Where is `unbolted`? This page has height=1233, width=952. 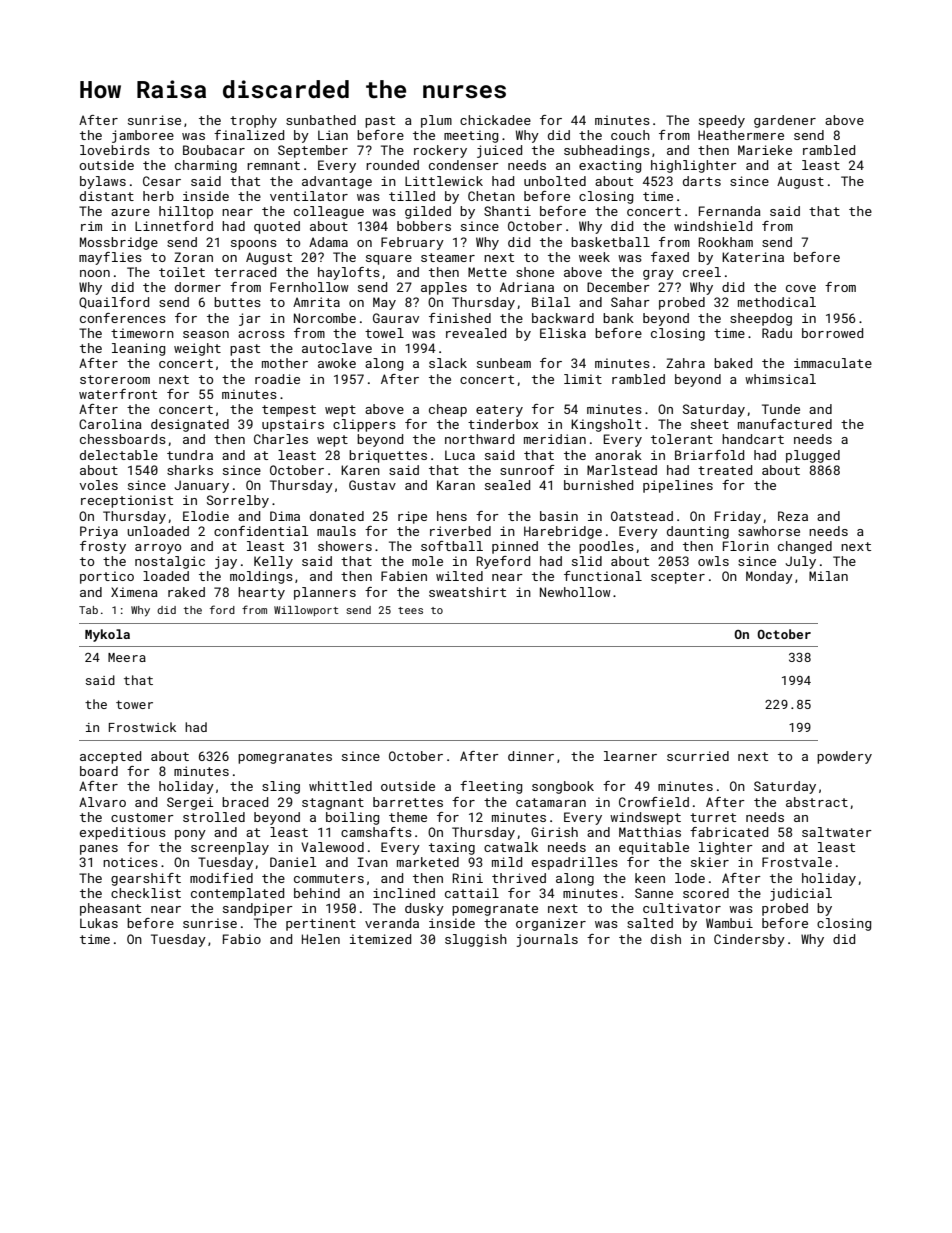 unbolted is located at coordinates (555, 181).
